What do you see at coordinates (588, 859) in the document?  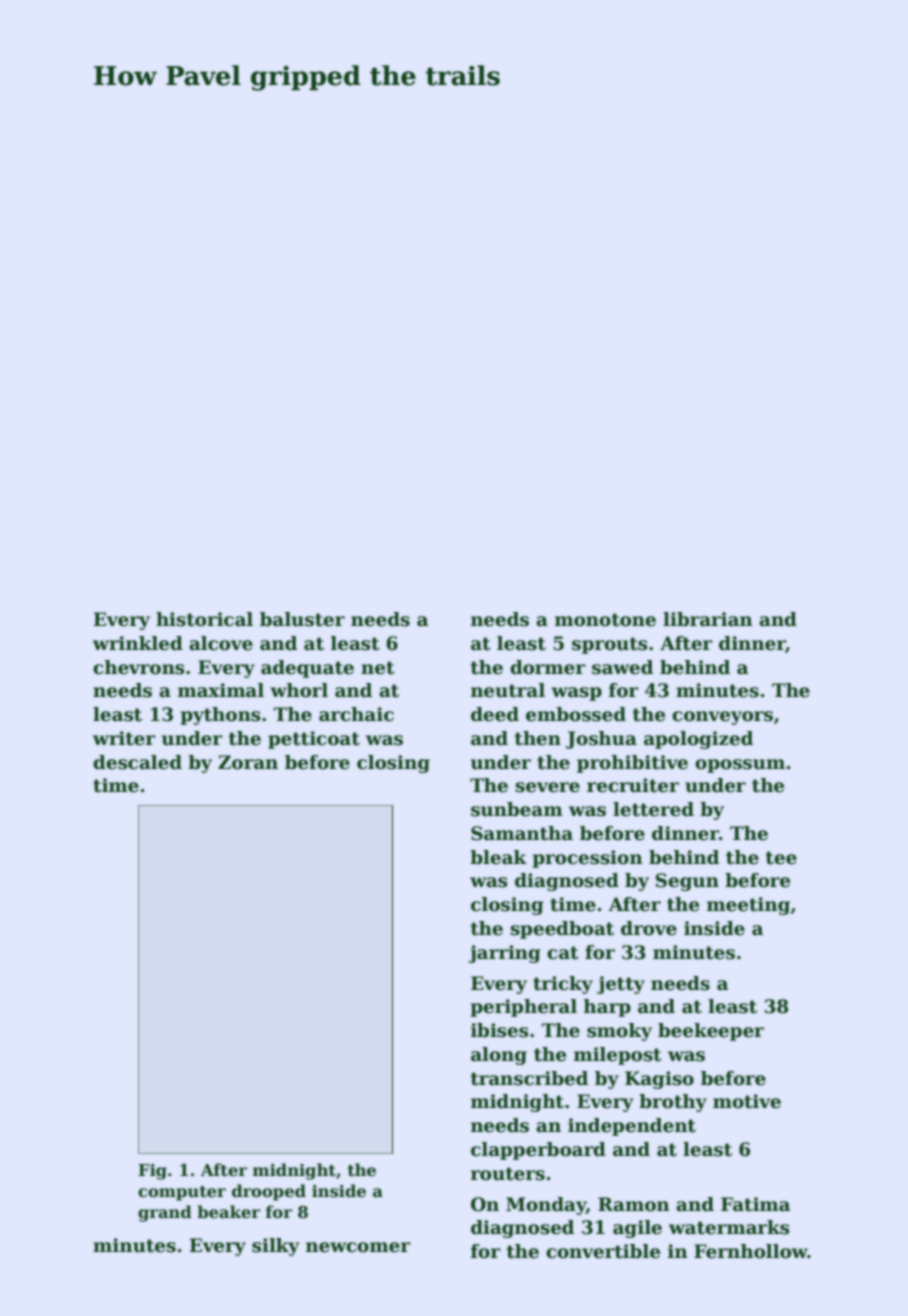 I see `procession` at bounding box center [588, 859].
